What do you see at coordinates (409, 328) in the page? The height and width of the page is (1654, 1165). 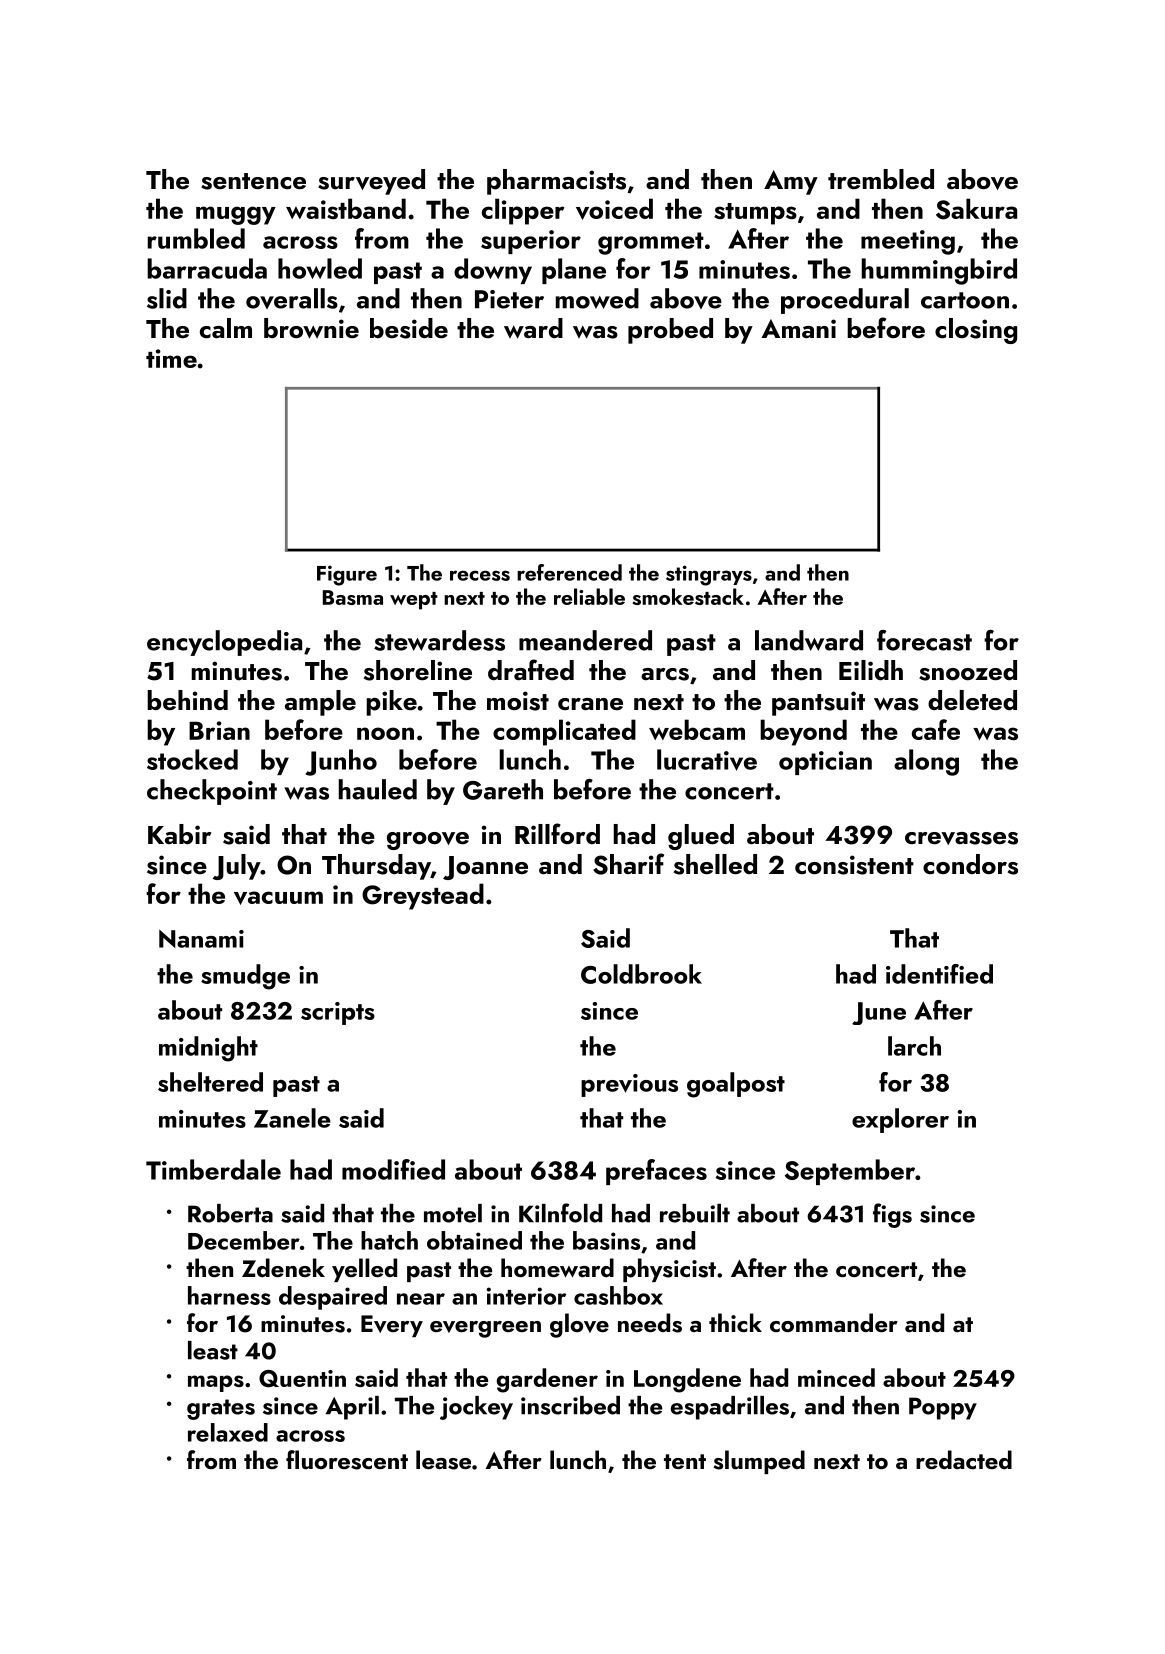 I see `beside` at bounding box center [409, 328].
